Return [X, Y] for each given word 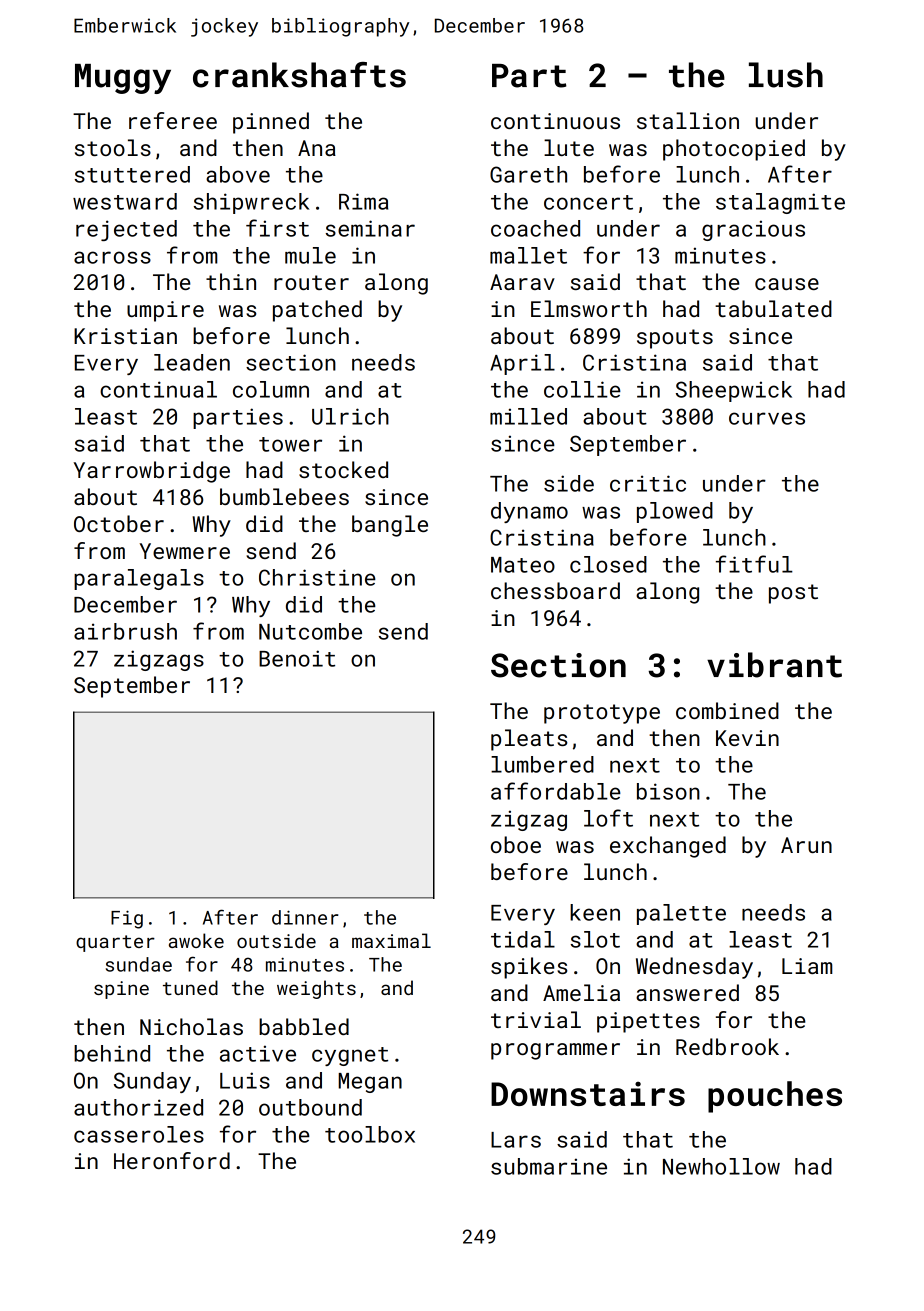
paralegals [139, 579]
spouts [675, 339]
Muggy [123, 79]
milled [528, 416]
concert [588, 202]
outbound [310, 1107]
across [112, 257]
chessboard [555, 590]
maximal [391, 940]
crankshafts [299, 75]
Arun [806, 845]
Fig [127, 919]
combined [727, 710]
